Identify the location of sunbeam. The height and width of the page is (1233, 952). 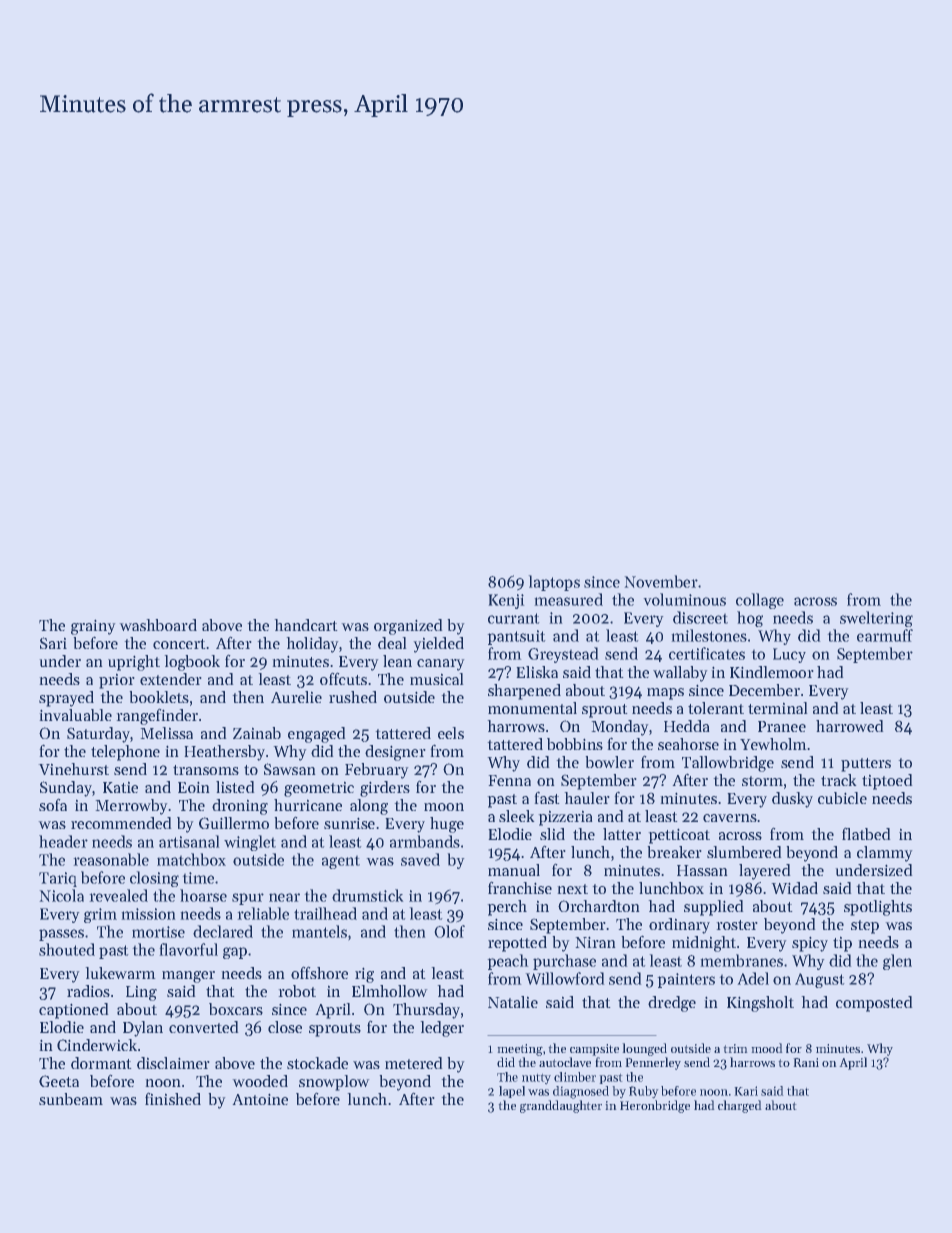
(71, 1099).
